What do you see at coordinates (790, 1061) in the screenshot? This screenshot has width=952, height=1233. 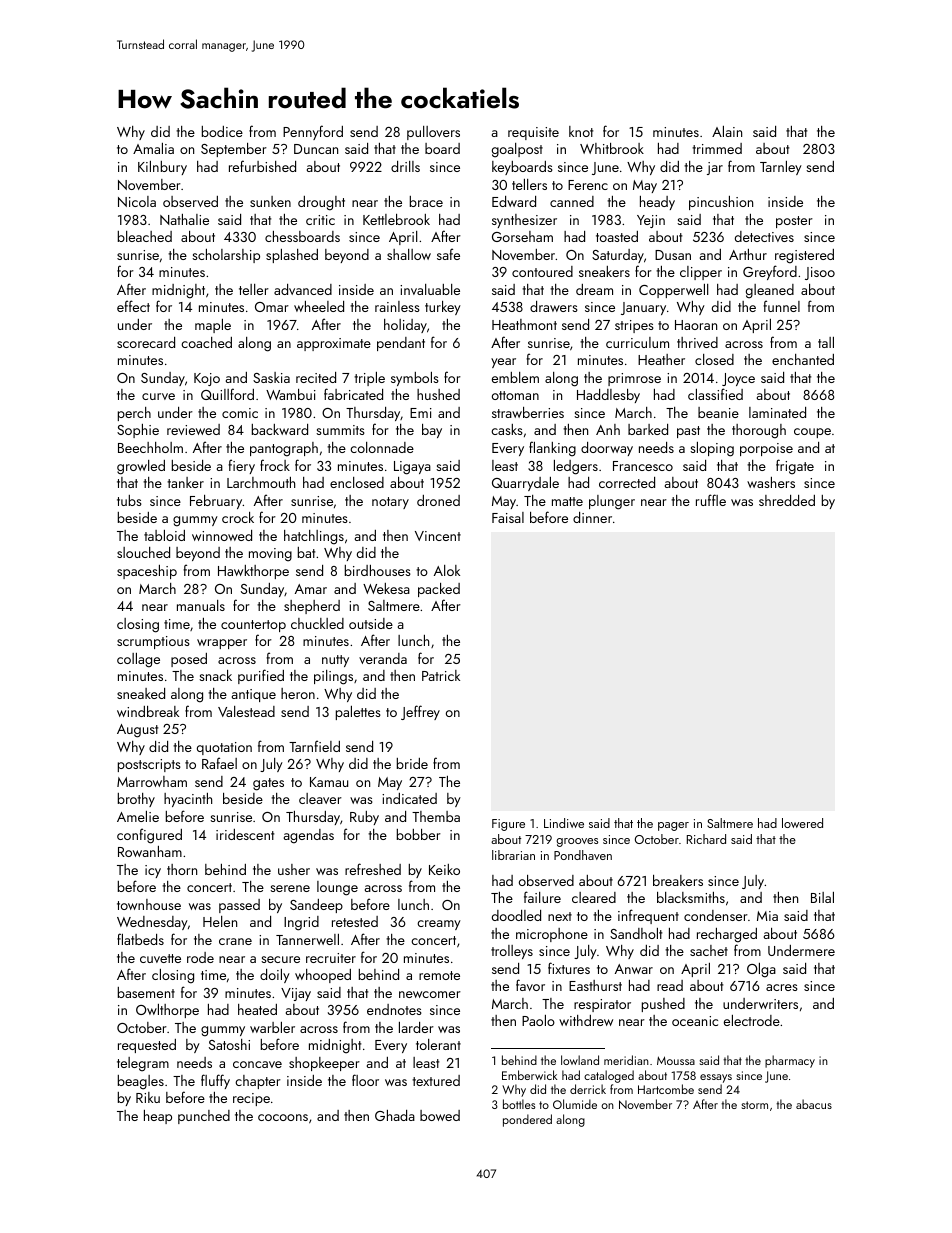 I see `pharmacy` at bounding box center [790, 1061].
